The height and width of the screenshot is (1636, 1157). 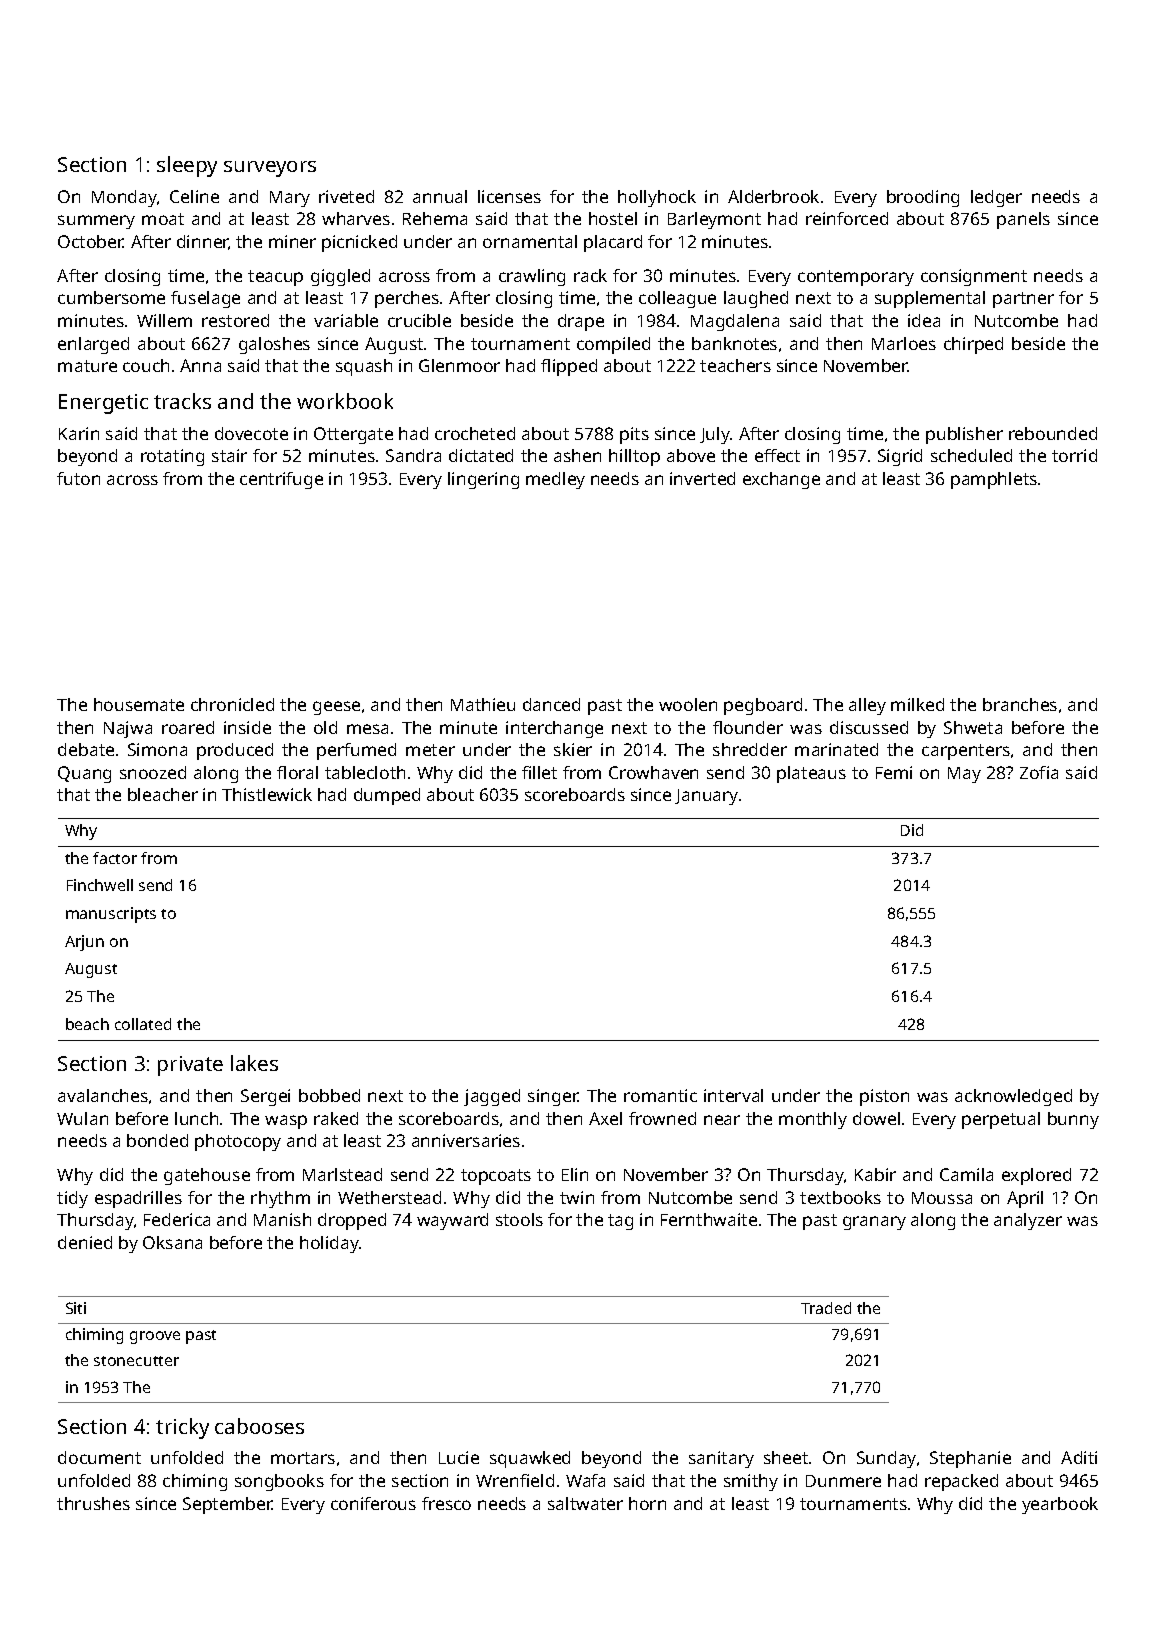 What do you see at coordinates (85, 1242) in the screenshot?
I see `denied` at bounding box center [85, 1242].
